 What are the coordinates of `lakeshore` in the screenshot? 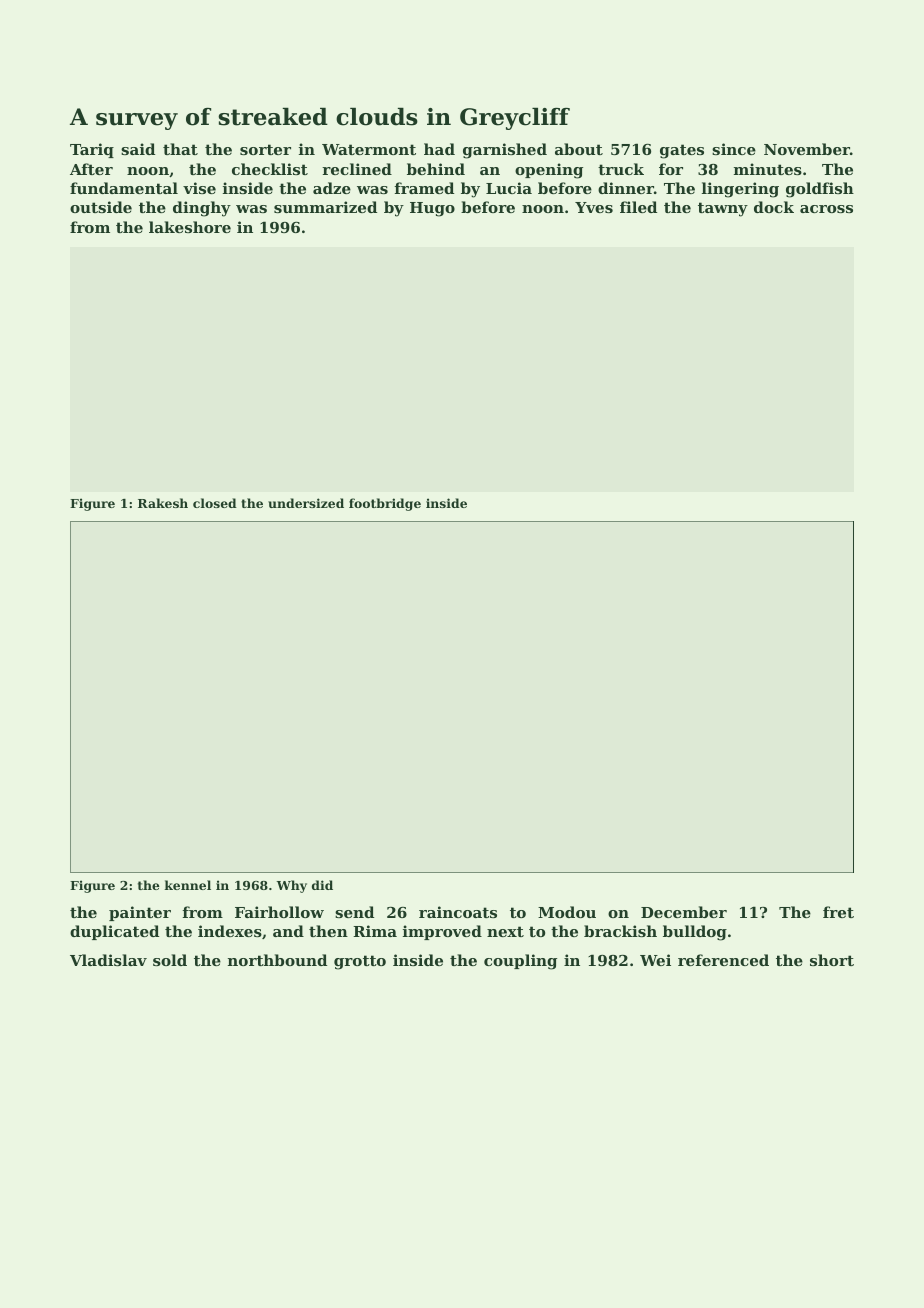 It's located at (190, 227).
